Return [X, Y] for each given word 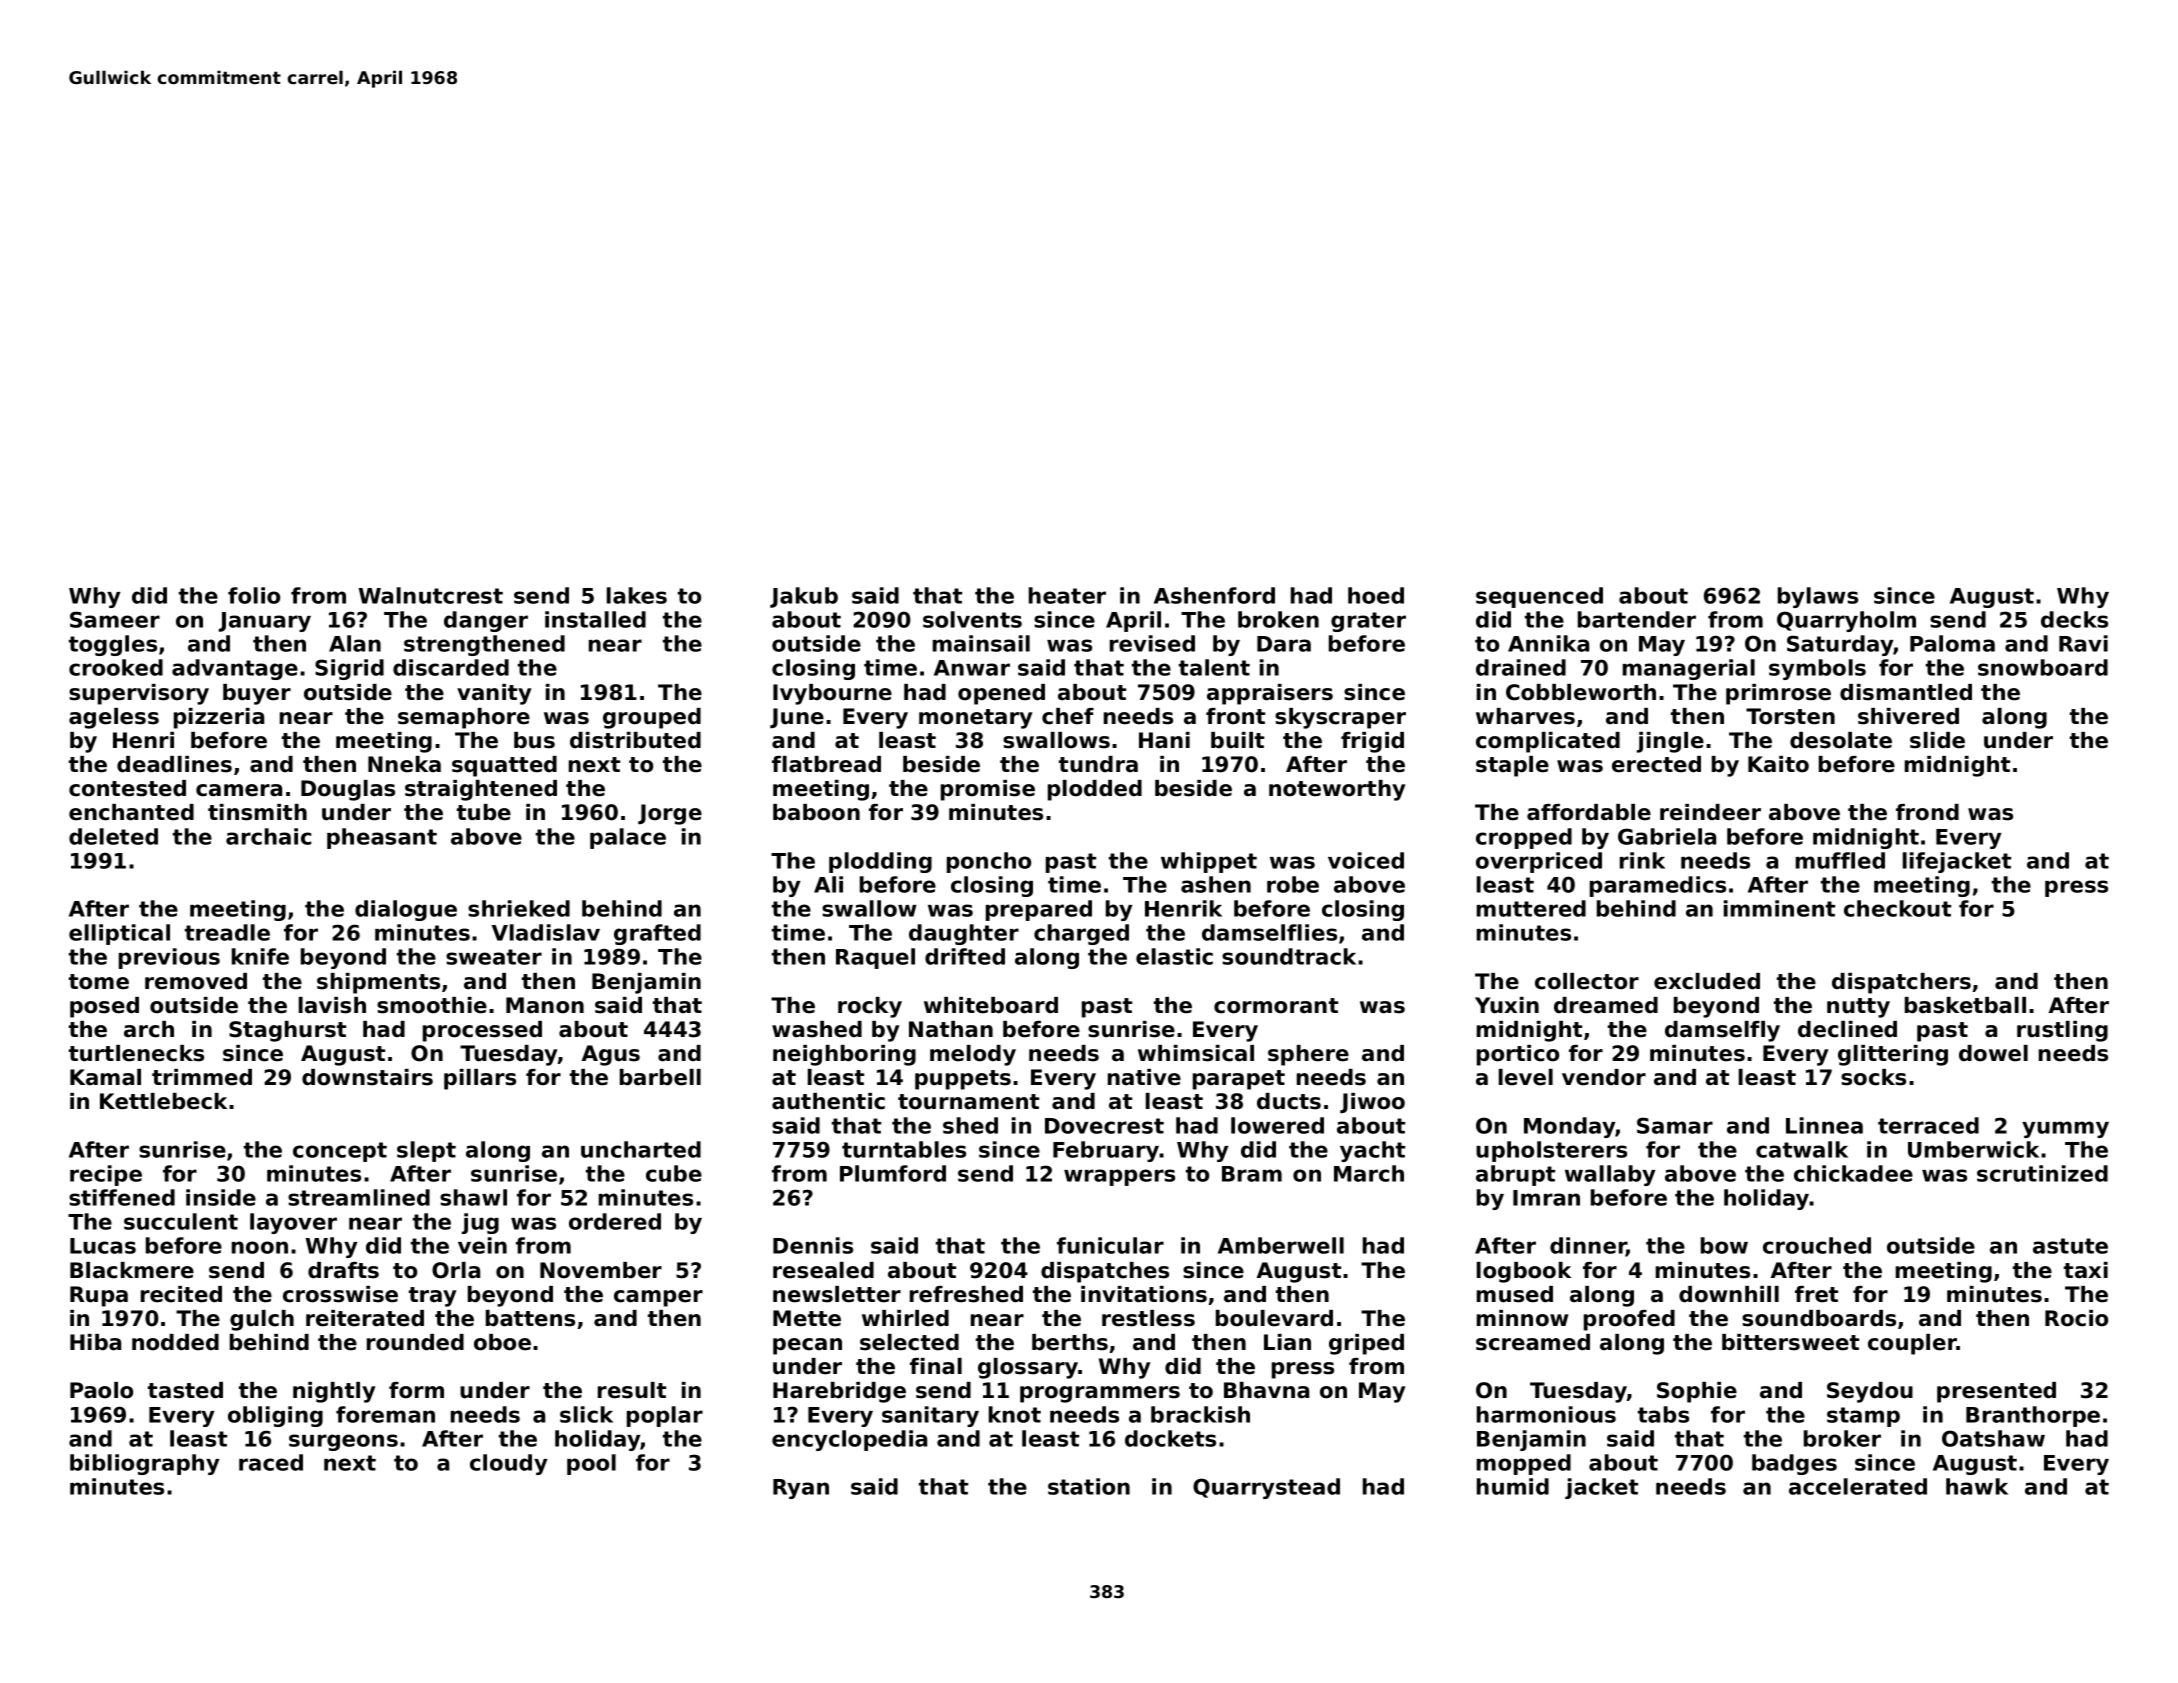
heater [1067, 595]
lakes [637, 595]
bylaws [1818, 597]
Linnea [1824, 1125]
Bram [1252, 1174]
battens [530, 1318]
